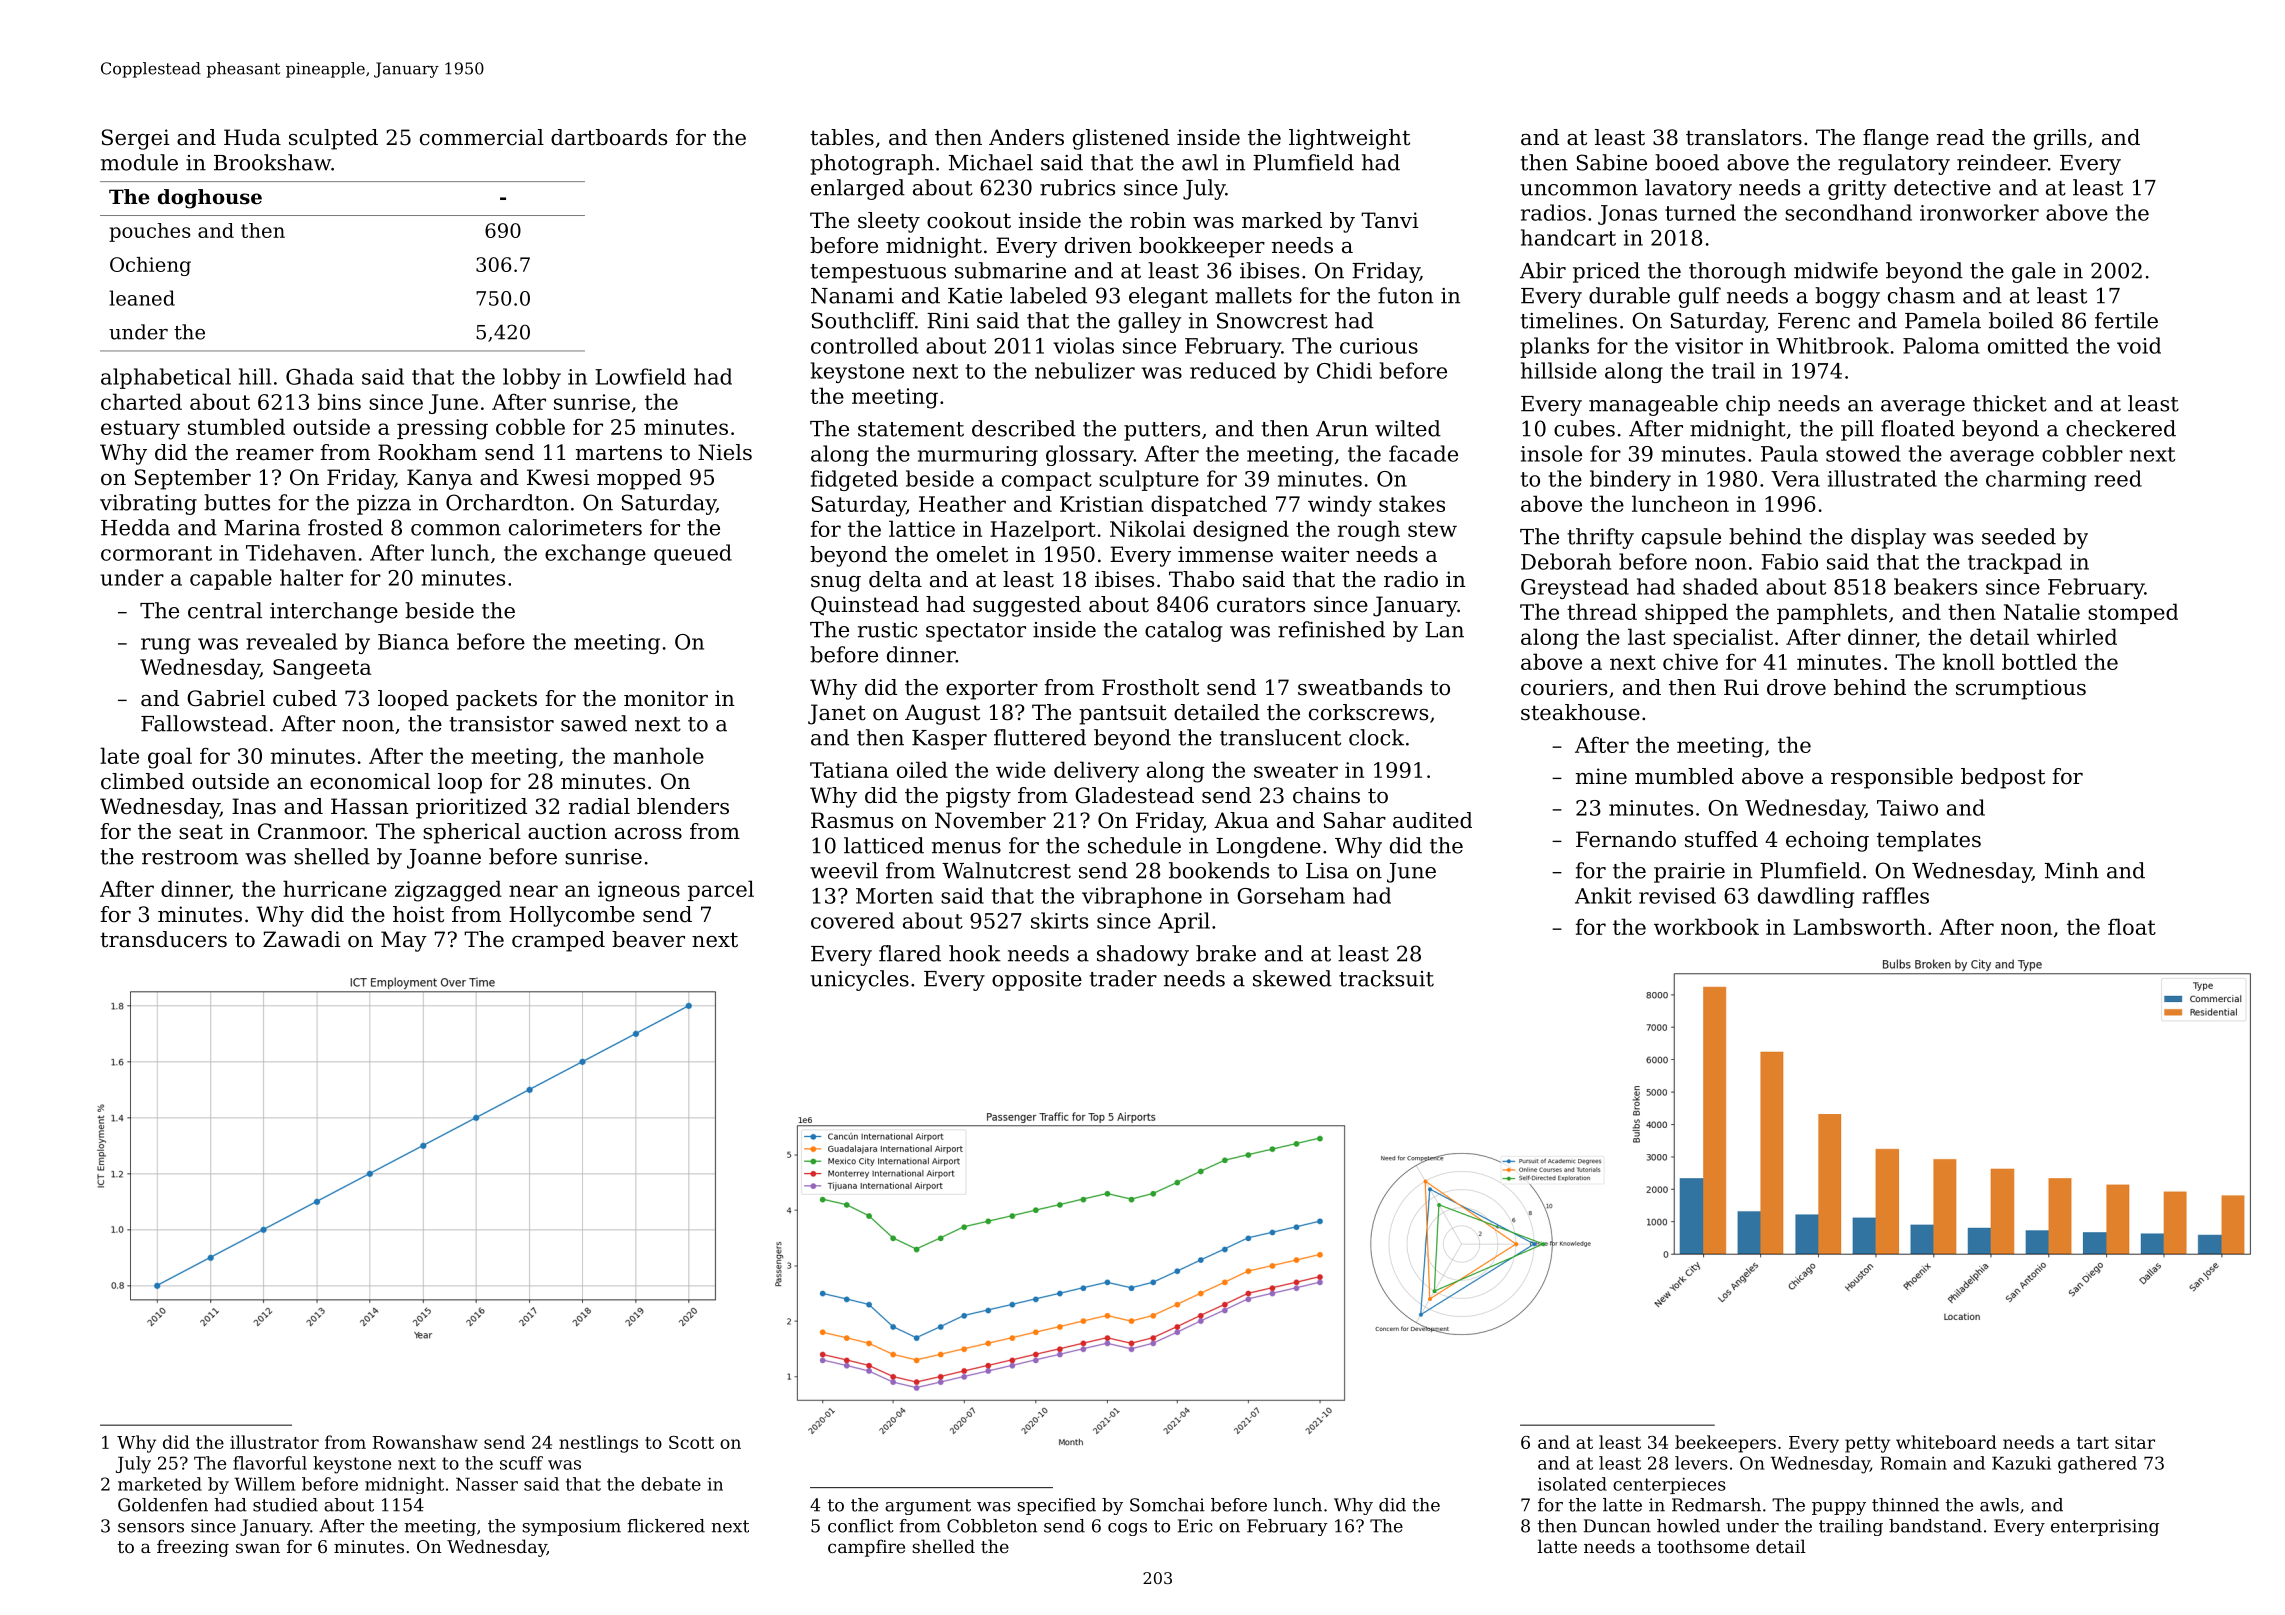  I want to click on checkered, so click(2121, 428).
